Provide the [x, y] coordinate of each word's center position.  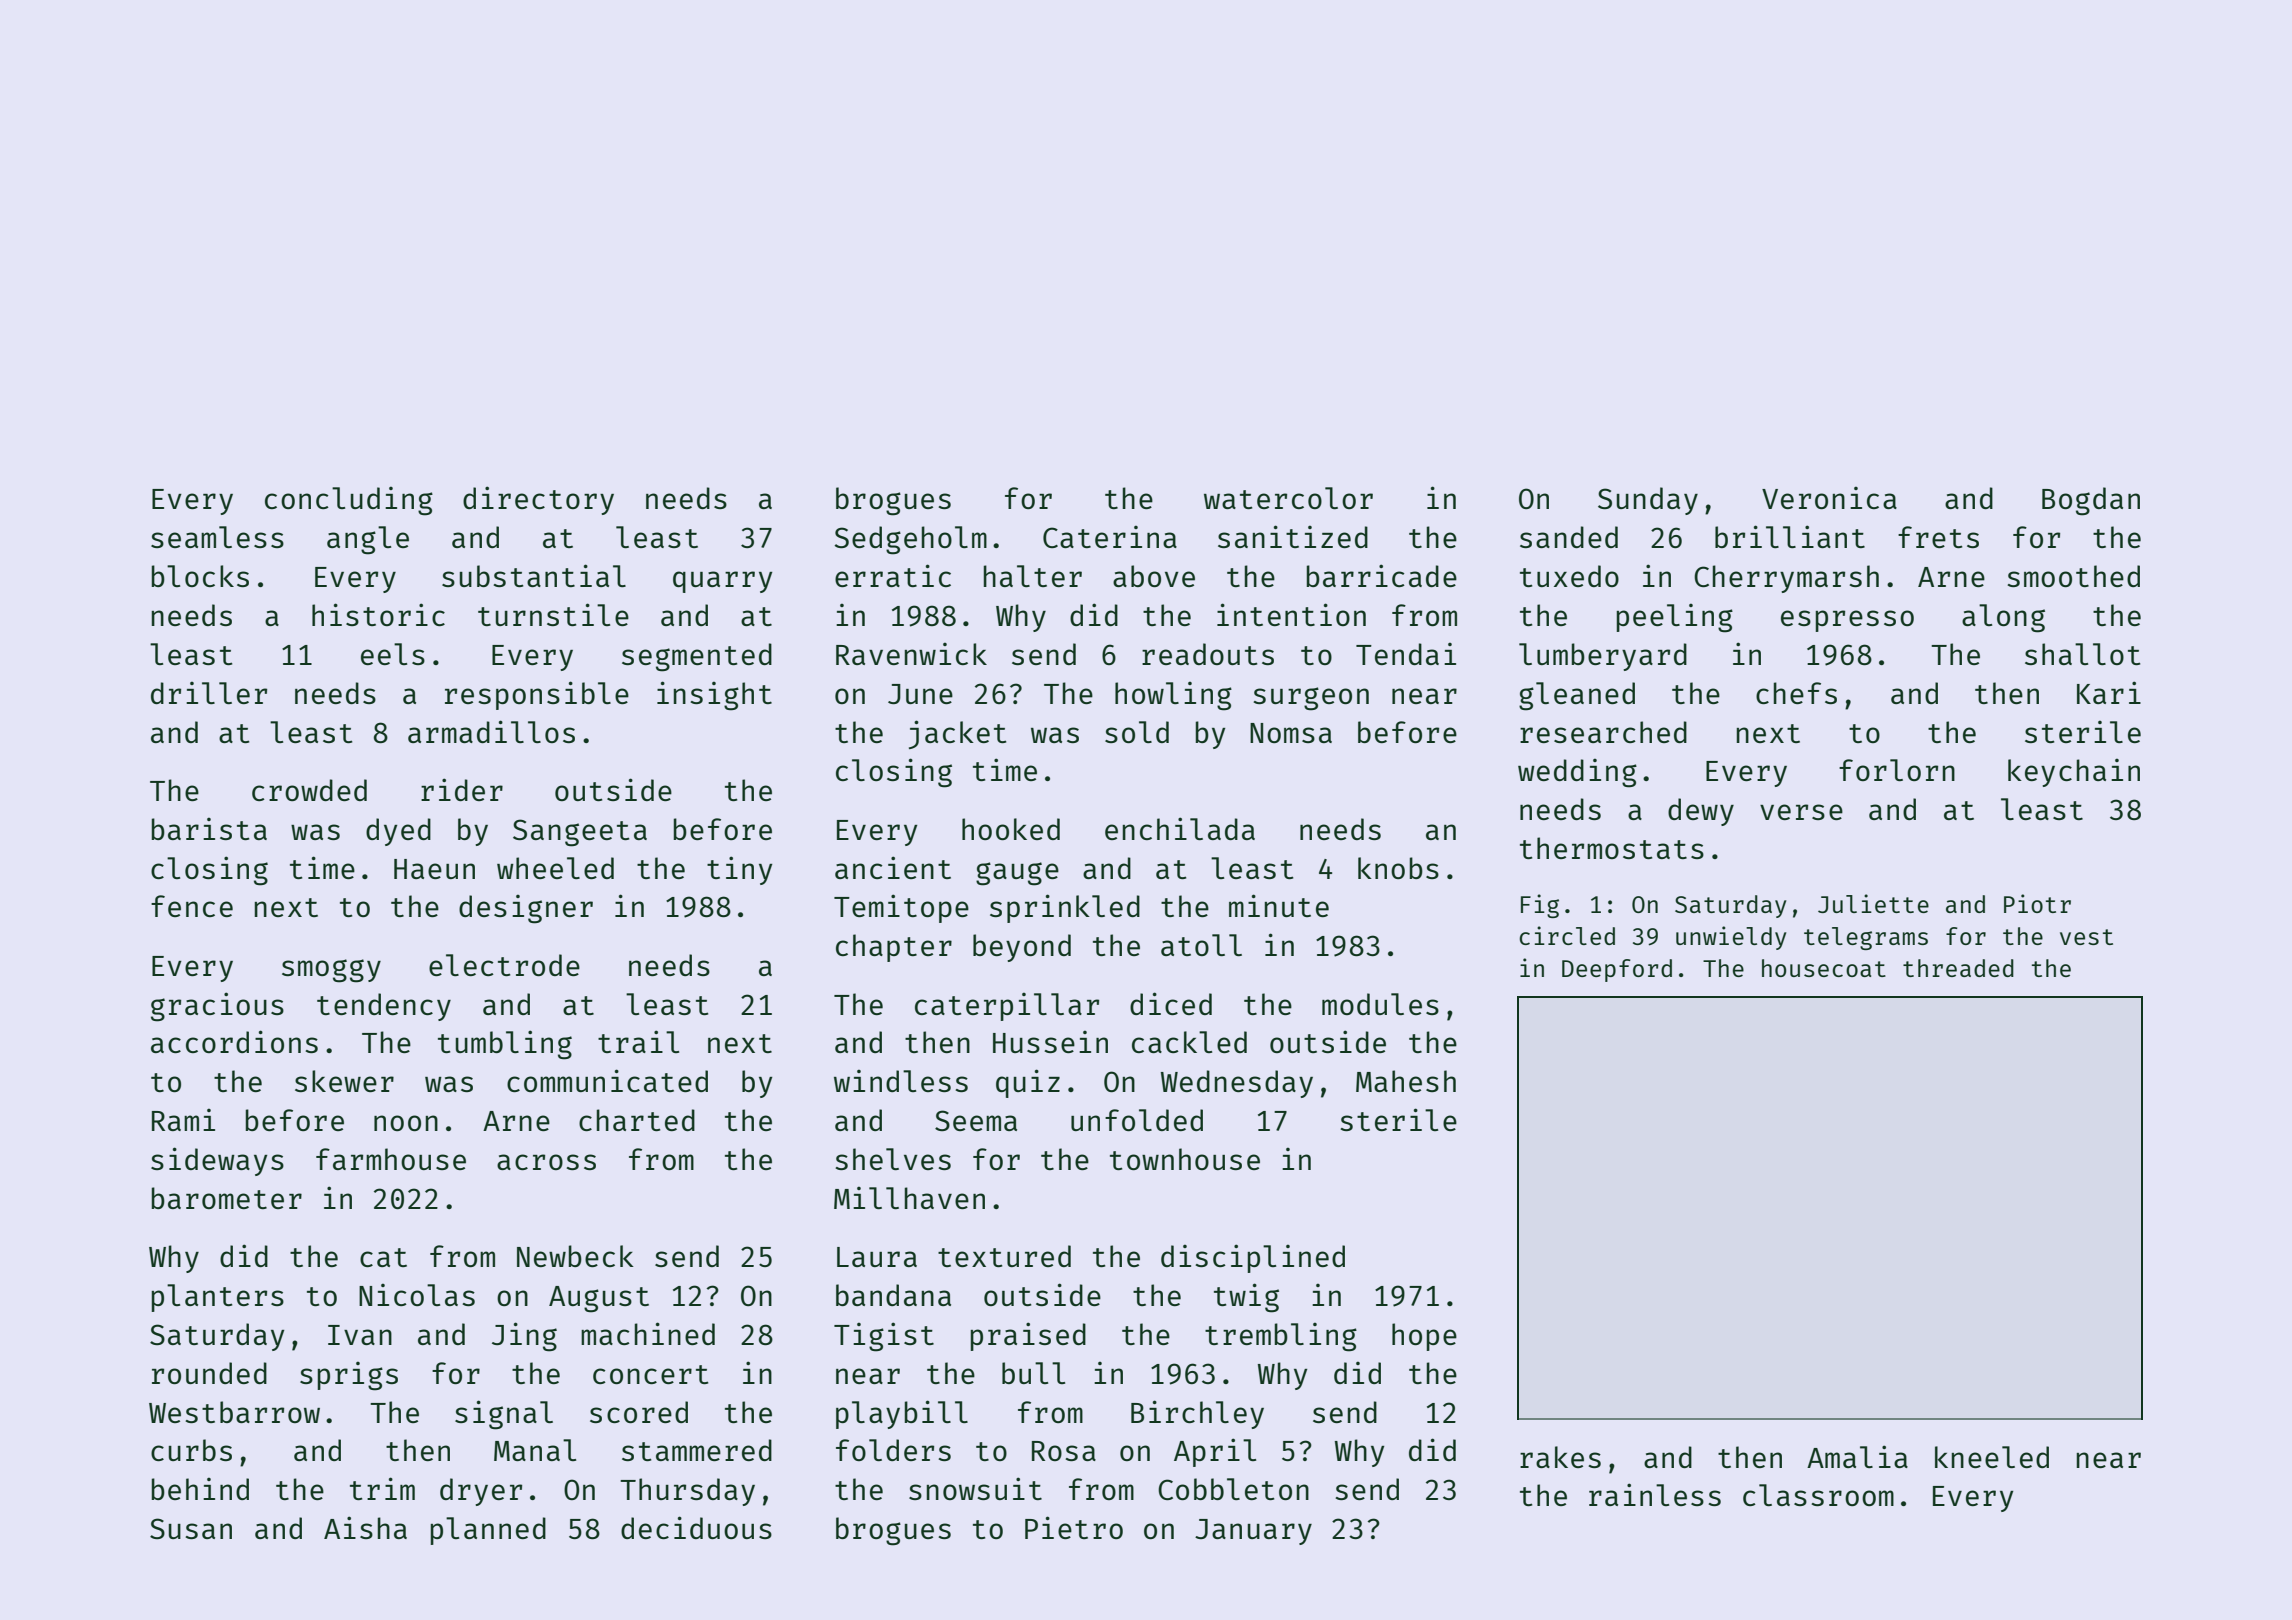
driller [209, 693]
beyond [1022, 948]
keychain [2074, 773]
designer [526, 909]
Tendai [1406, 654]
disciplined [1253, 1258]
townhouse [1185, 1159]
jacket [957, 734]
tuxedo [1569, 576]
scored [639, 1412]
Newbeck [575, 1256]
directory [538, 500]
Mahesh [1406, 1081]
